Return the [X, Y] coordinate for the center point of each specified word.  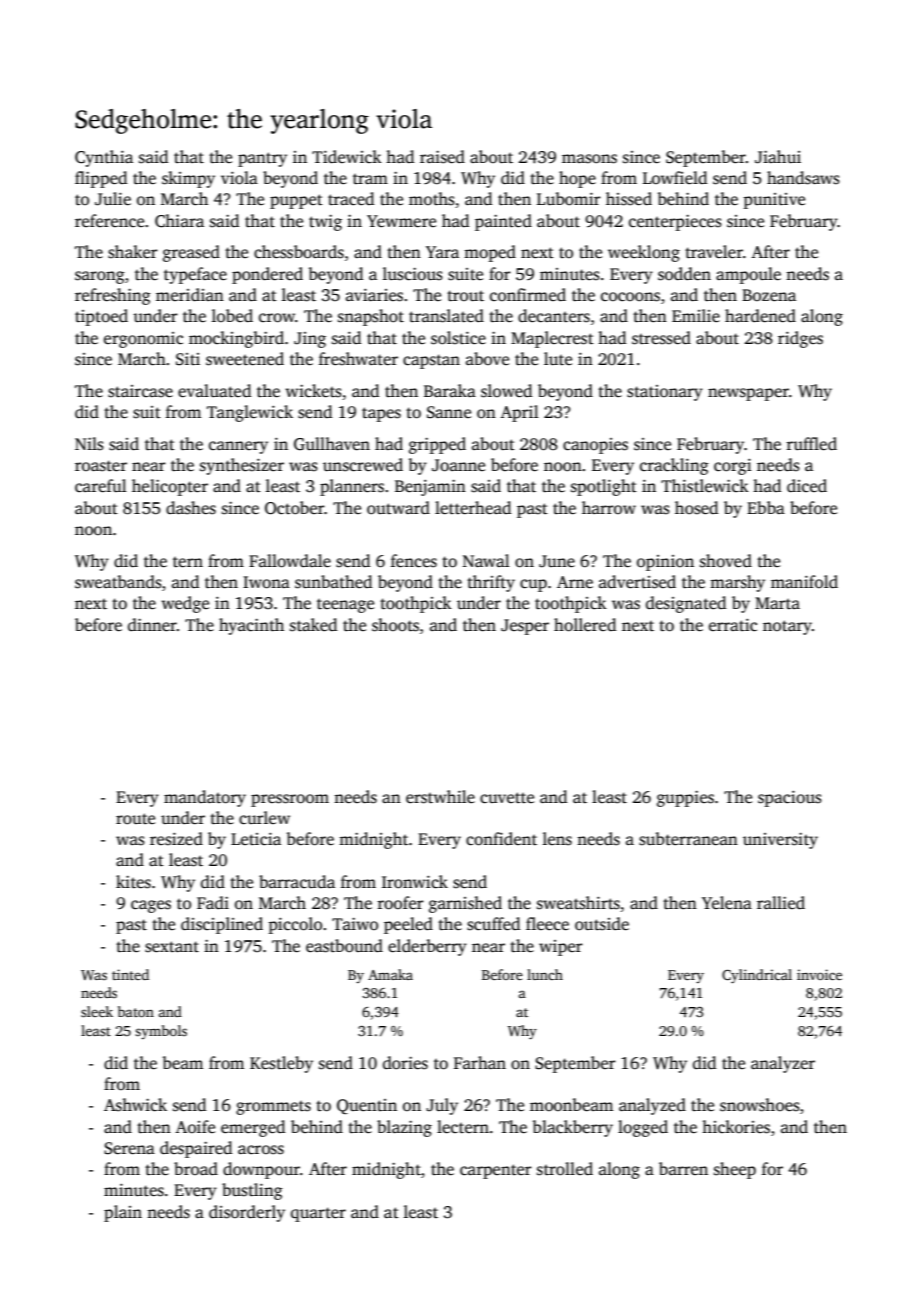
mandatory [205, 798]
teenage [345, 606]
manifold [804, 582]
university [780, 841]
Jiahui [778, 157]
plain [123, 1213]
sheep [735, 1170]
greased [191, 253]
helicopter [170, 487]
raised [442, 157]
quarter [318, 1214]
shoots [395, 625]
